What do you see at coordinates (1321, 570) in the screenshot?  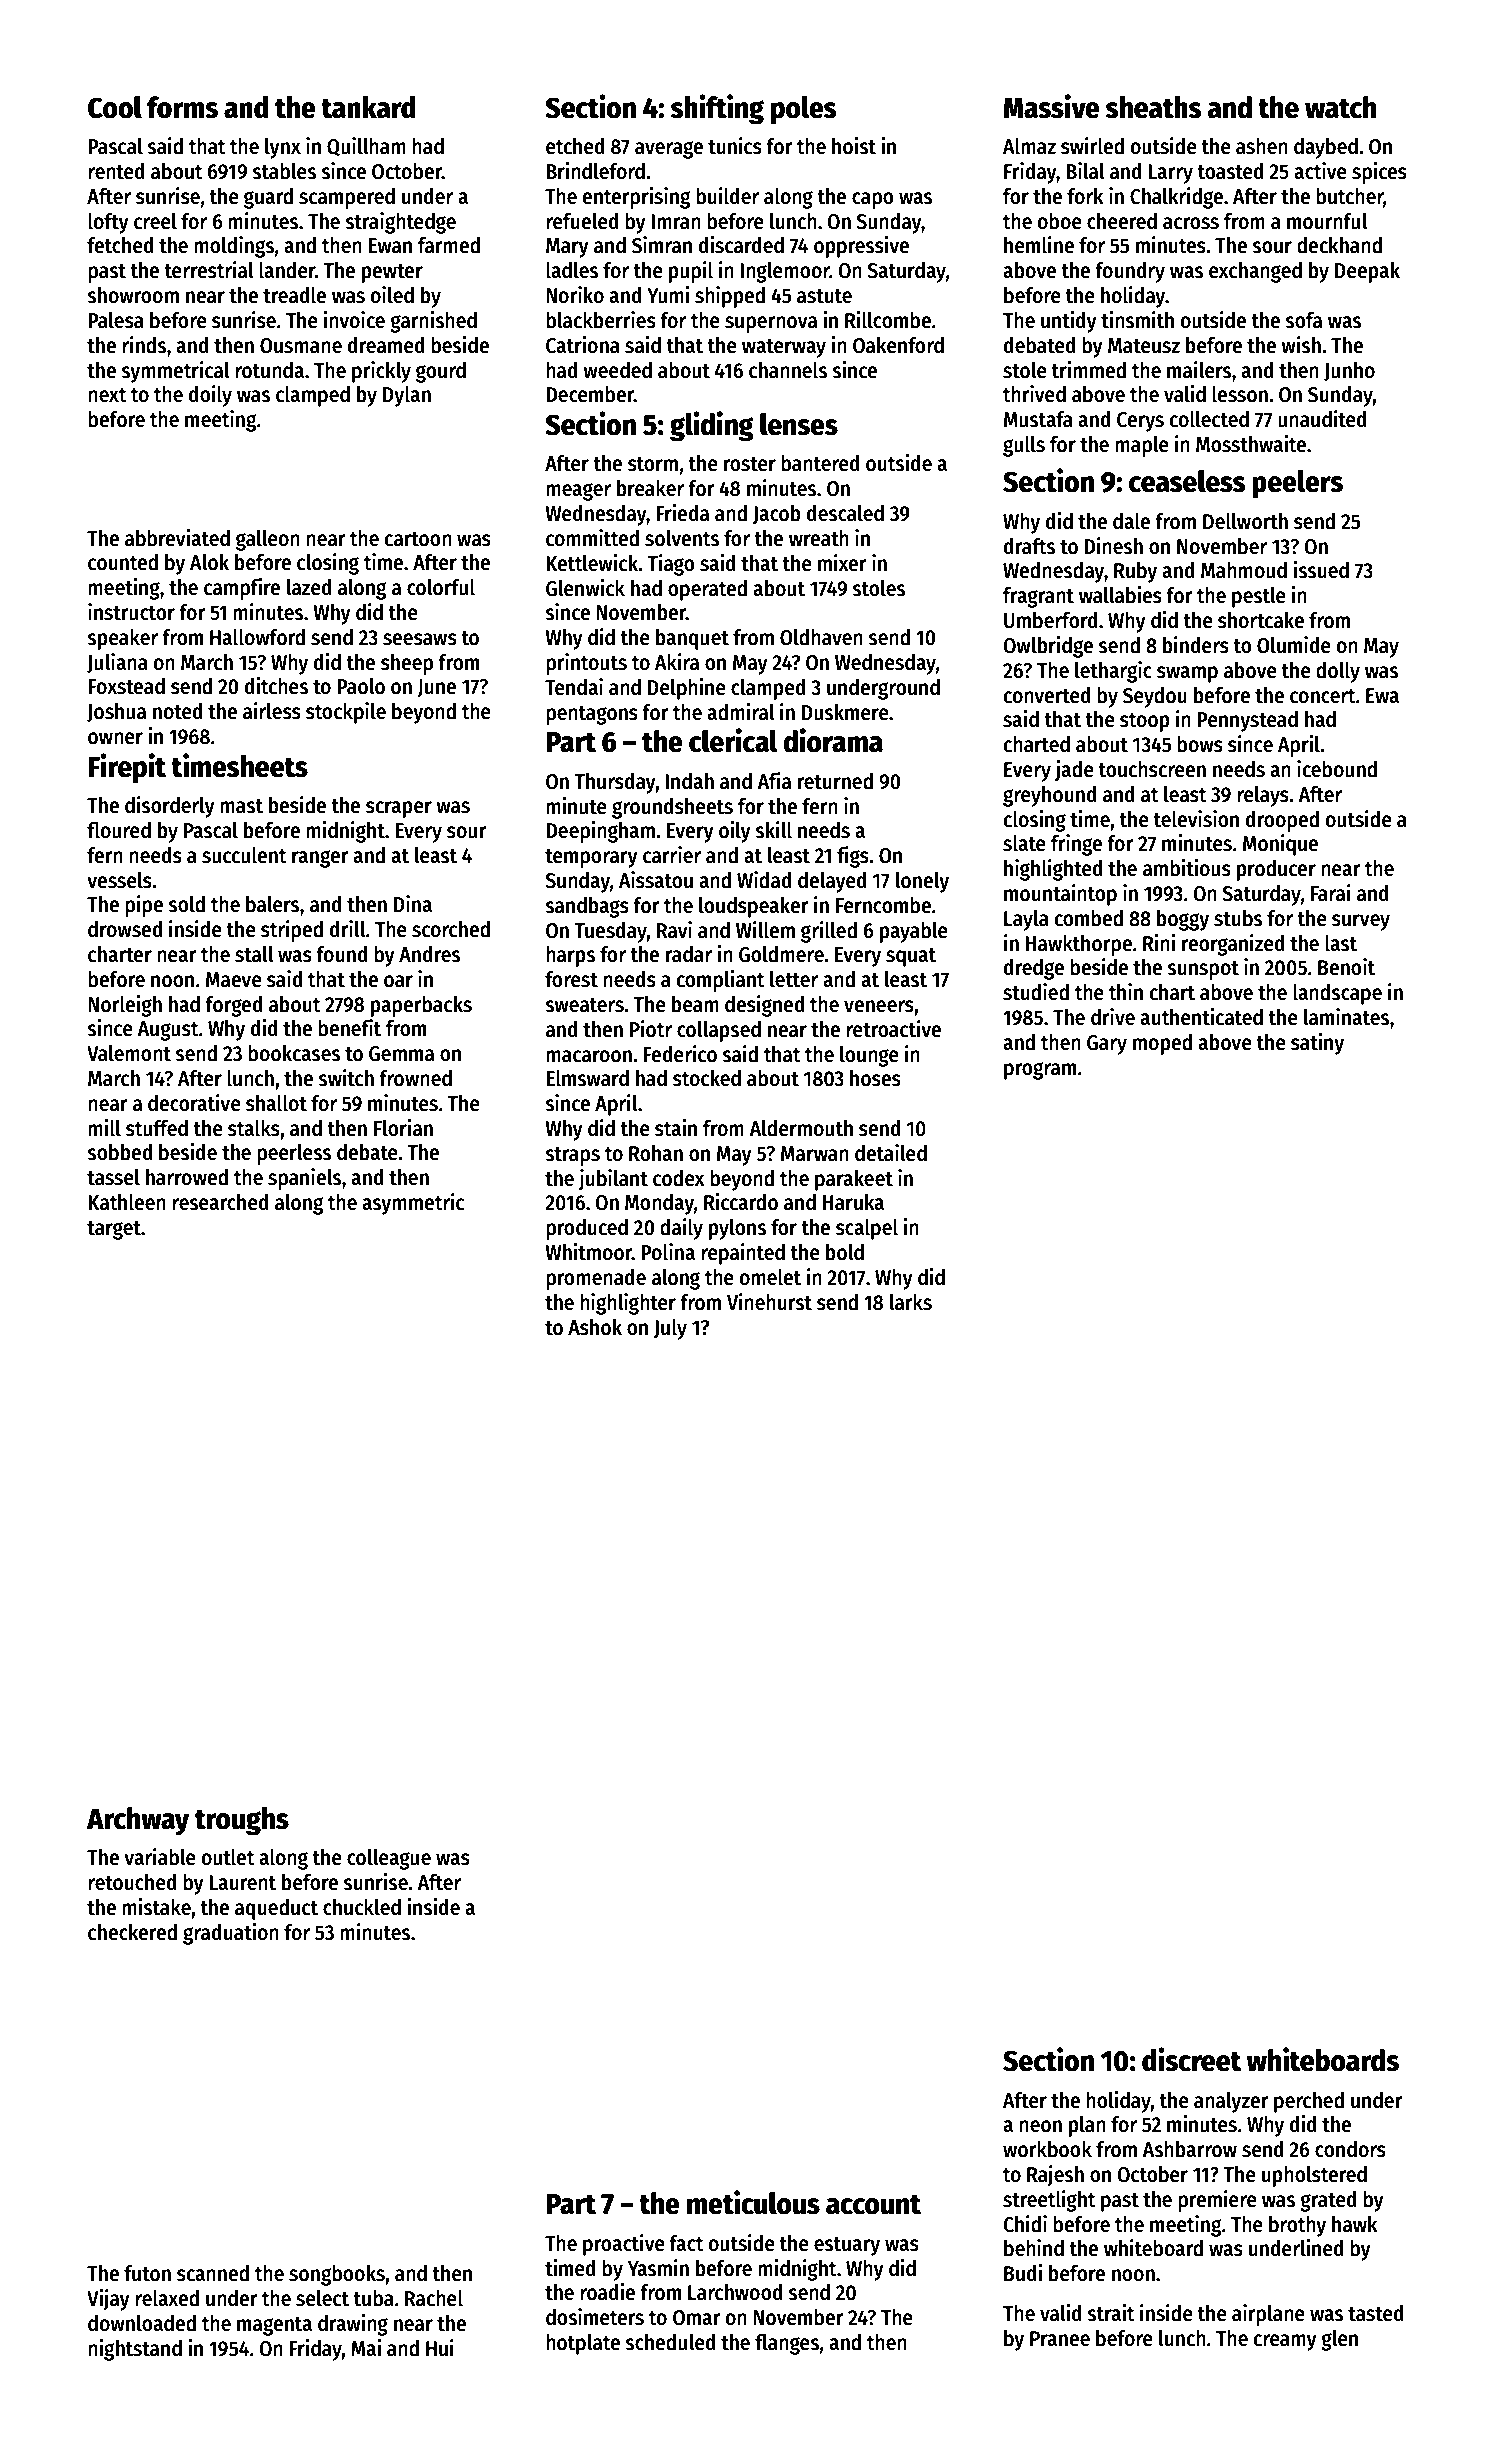 I see `issued` at bounding box center [1321, 570].
